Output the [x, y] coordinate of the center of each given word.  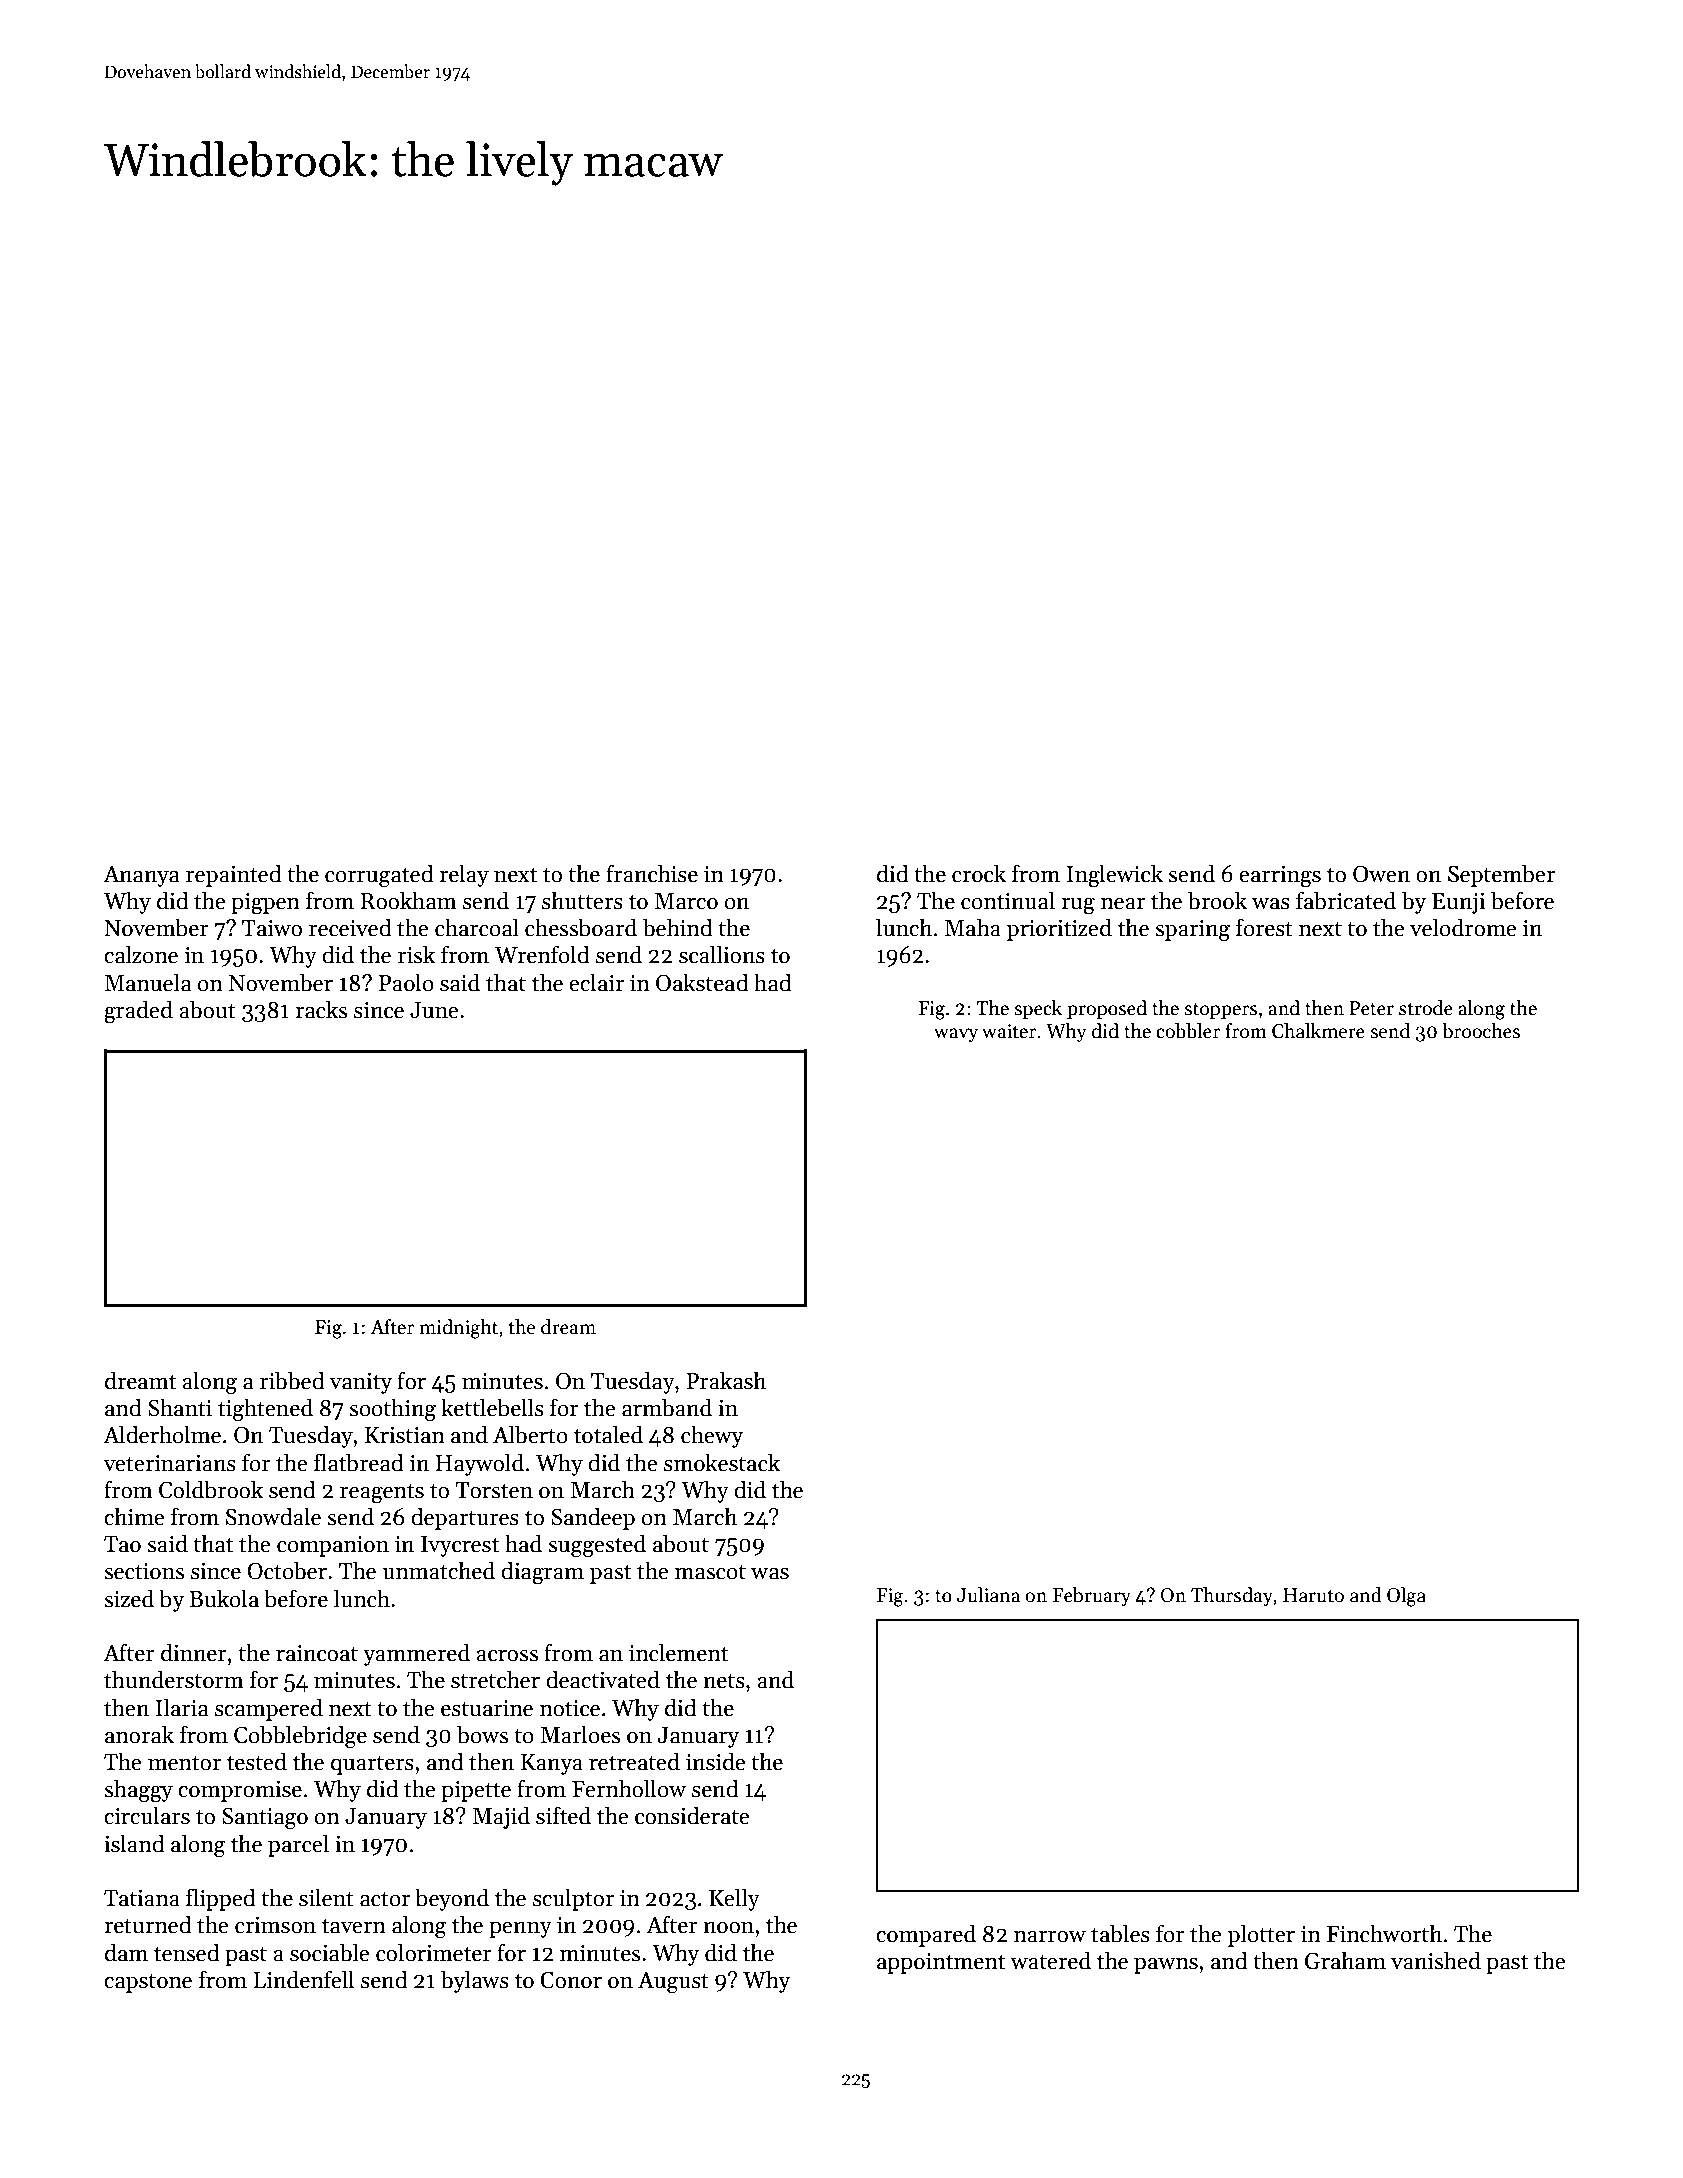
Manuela [148, 982]
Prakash [726, 1380]
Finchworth [1384, 1933]
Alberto [530, 1434]
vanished [1436, 1960]
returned [148, 1924]
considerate [692, 1815]
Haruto [1313, 1595]
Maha [973, 927]
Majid [501, 1817]
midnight [459, 1329]
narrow [1050, 1937]
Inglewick [1115, 876]
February [1092, 1596]
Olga [1406, 1597]
